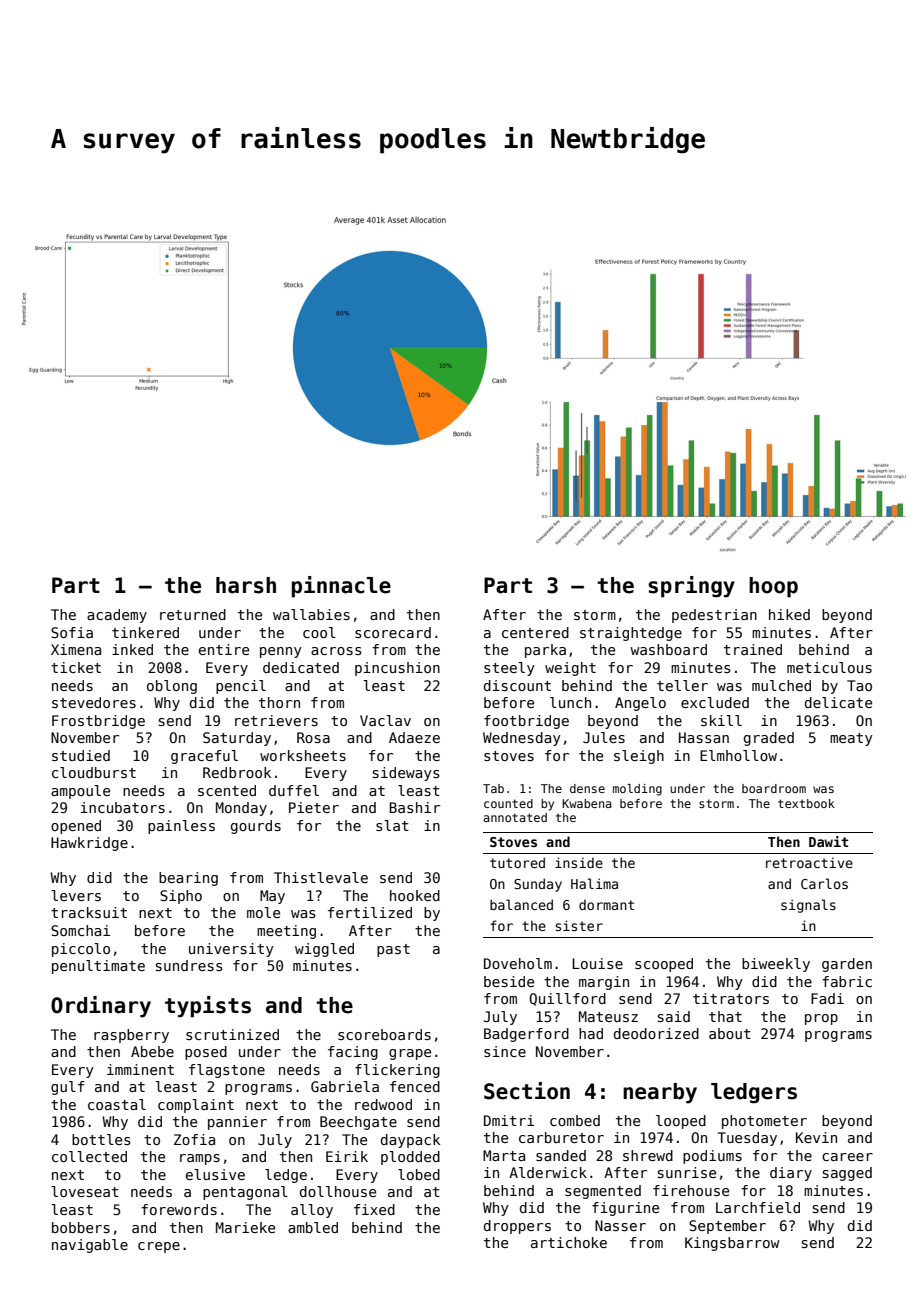 Image resolution: width=924 pixels, height=1308 pixels. What do you see at coordinates (80, 930) in the page?
I see `Somchai` at bounding box center [80, 930].
